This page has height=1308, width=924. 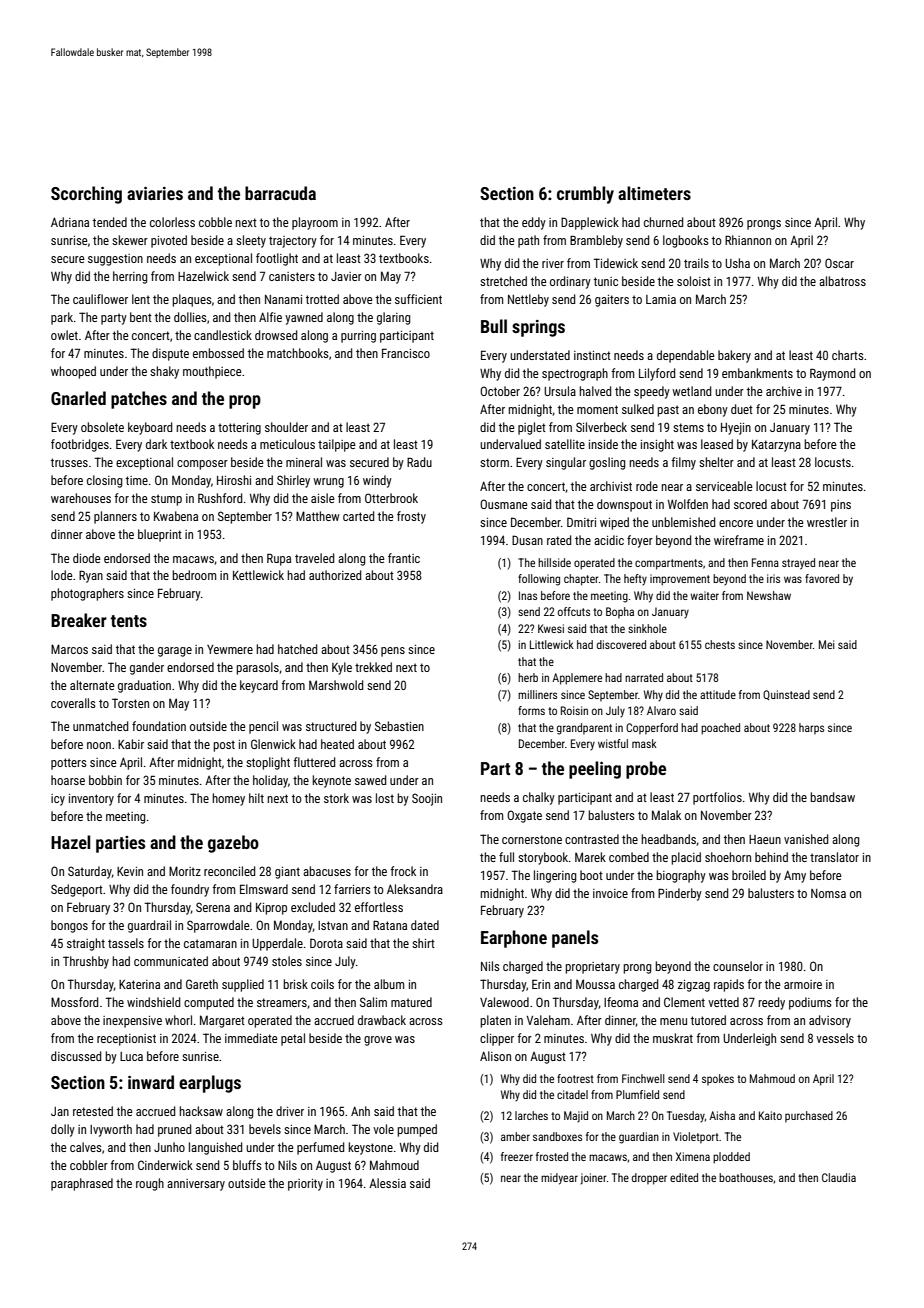 I want to click on purring, so click(x=358, y=337).
